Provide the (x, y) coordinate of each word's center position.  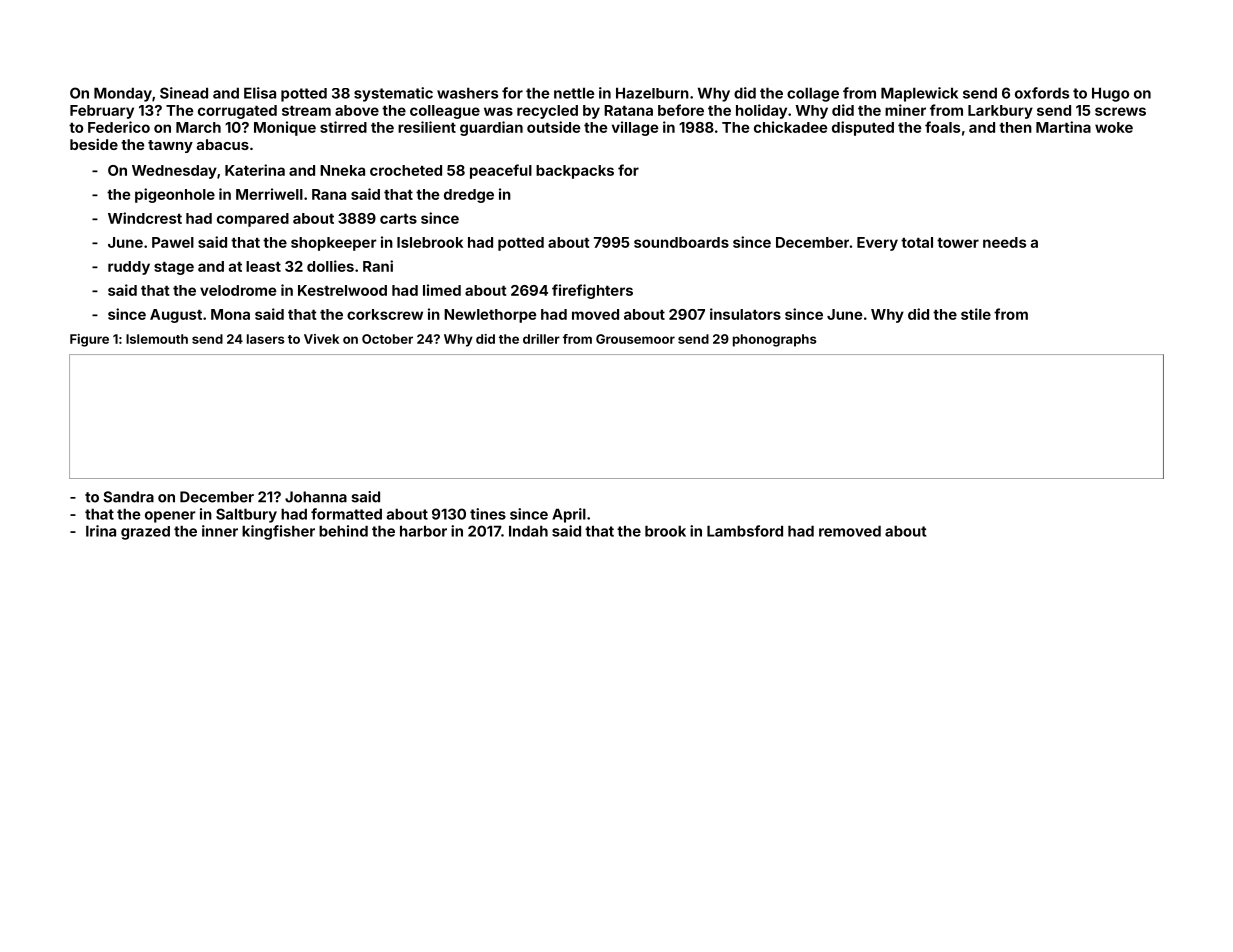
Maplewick (919, 94)
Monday (123, 94)
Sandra (128, 497)
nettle (574, 93)
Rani (378, 266)
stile (976, 314)
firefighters (592, 291)
